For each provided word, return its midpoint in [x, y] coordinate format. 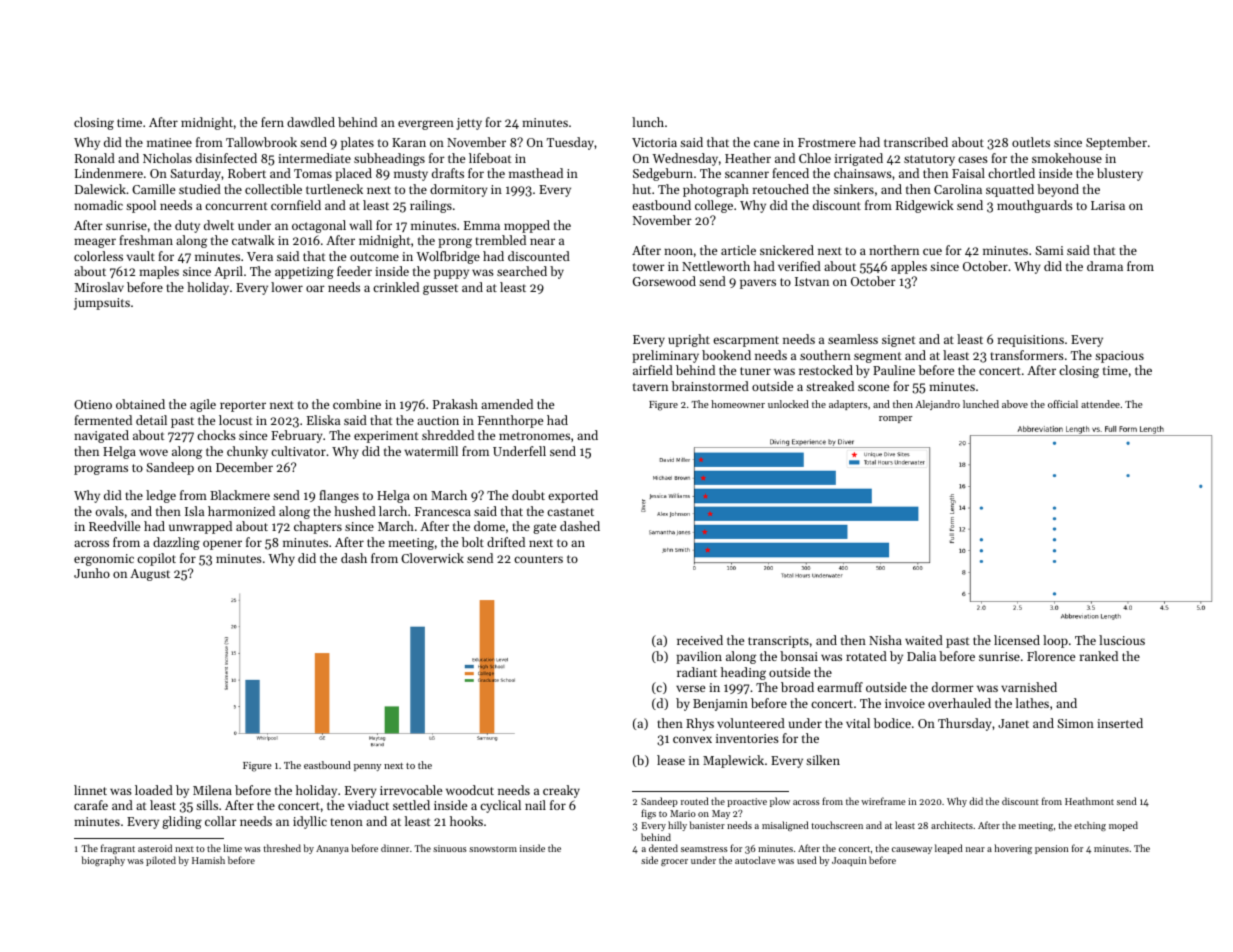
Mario [683, 813]
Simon [1075, 723]
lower [287, 287]
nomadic [98, 205]
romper [895, 419]
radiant [697, 672]
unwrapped [200, 527]
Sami [1049, 250]
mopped [527, 226]
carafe [91, 805]
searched [522, 271]
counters [538, 559]
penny [367, 767]
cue [932, 251]
